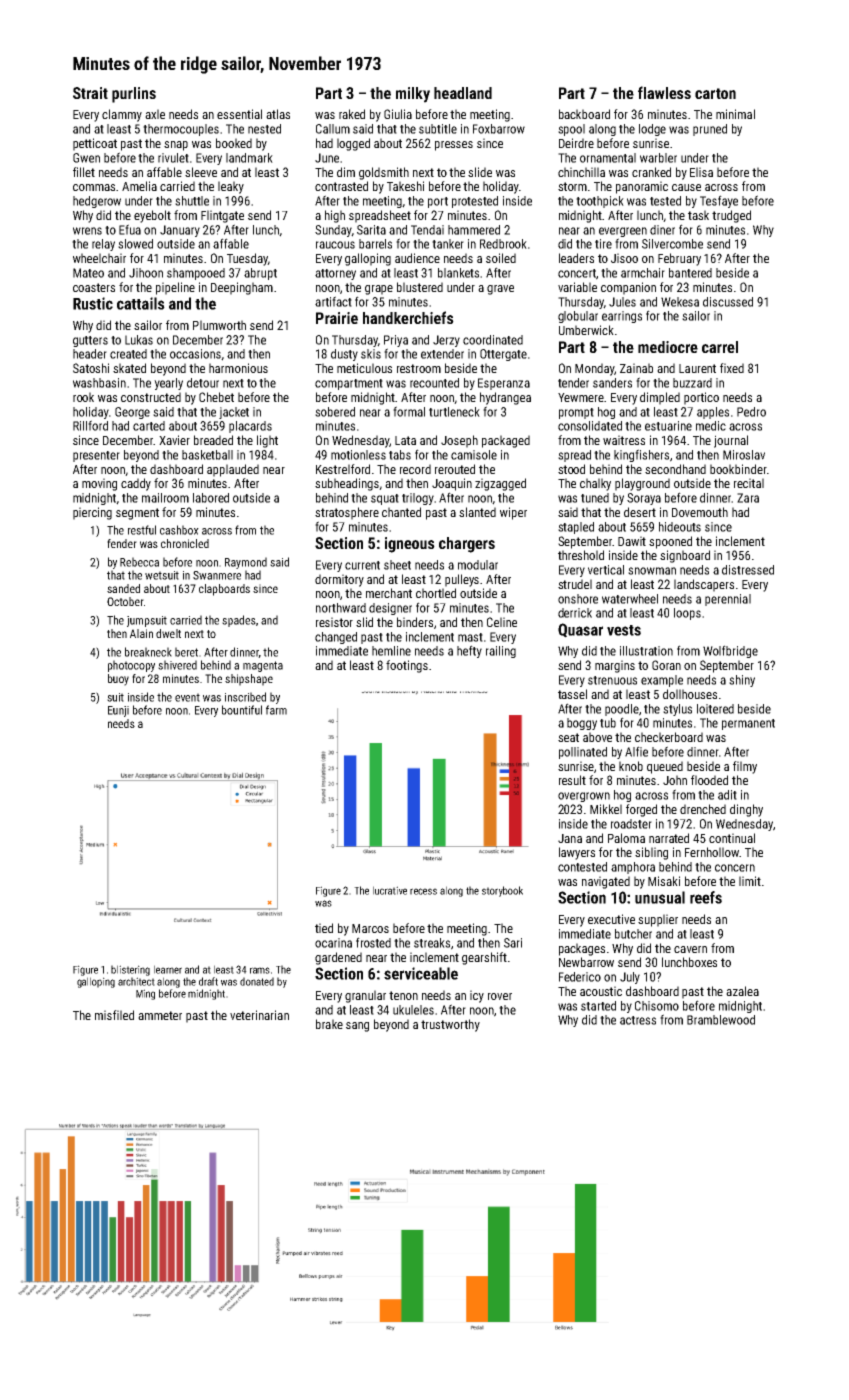 This screenshot has height=1400, width=849. I want to click on roadster, so click(631, 824).
